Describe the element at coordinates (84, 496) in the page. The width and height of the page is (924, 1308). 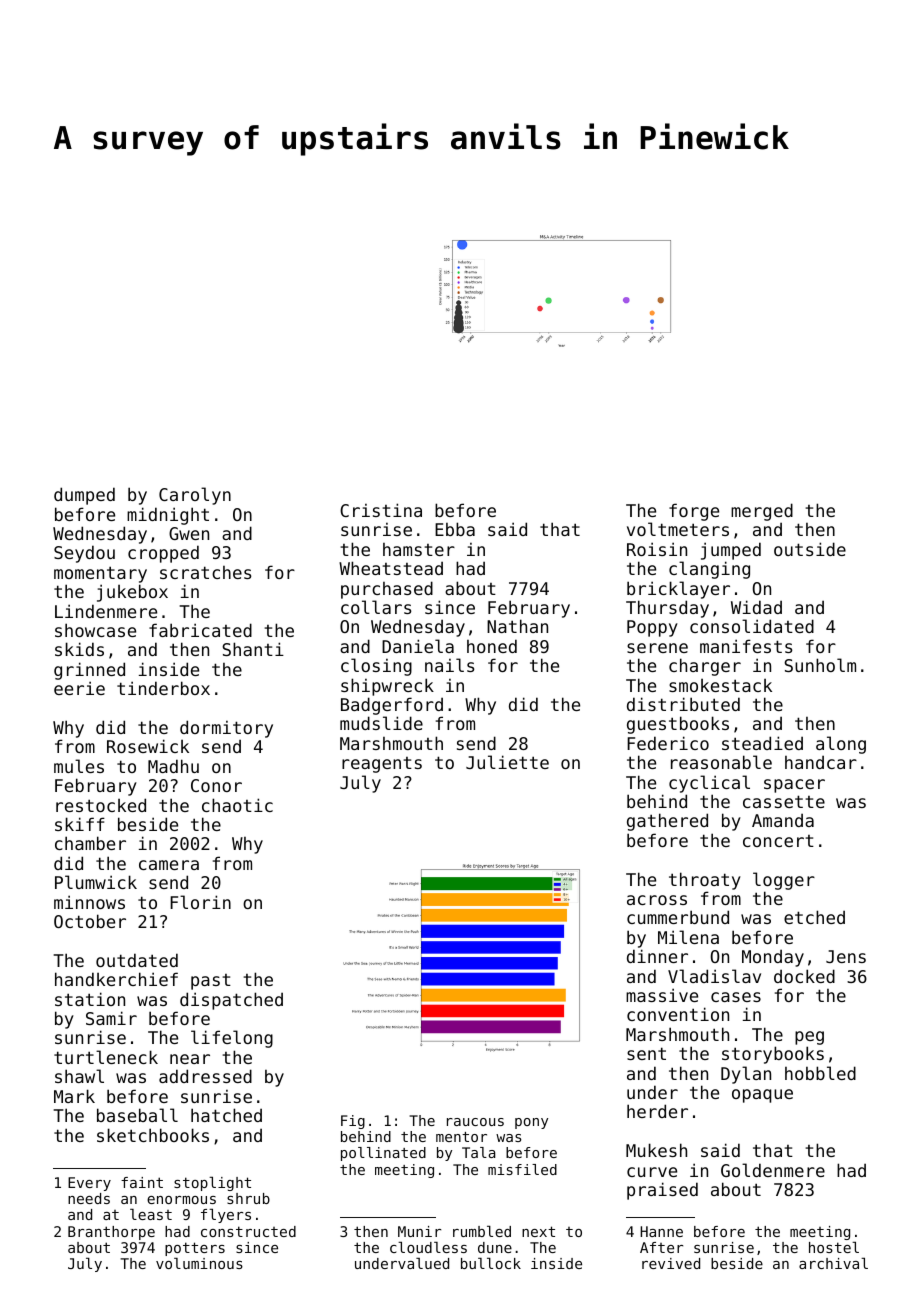
I see `dumped` at that location.
